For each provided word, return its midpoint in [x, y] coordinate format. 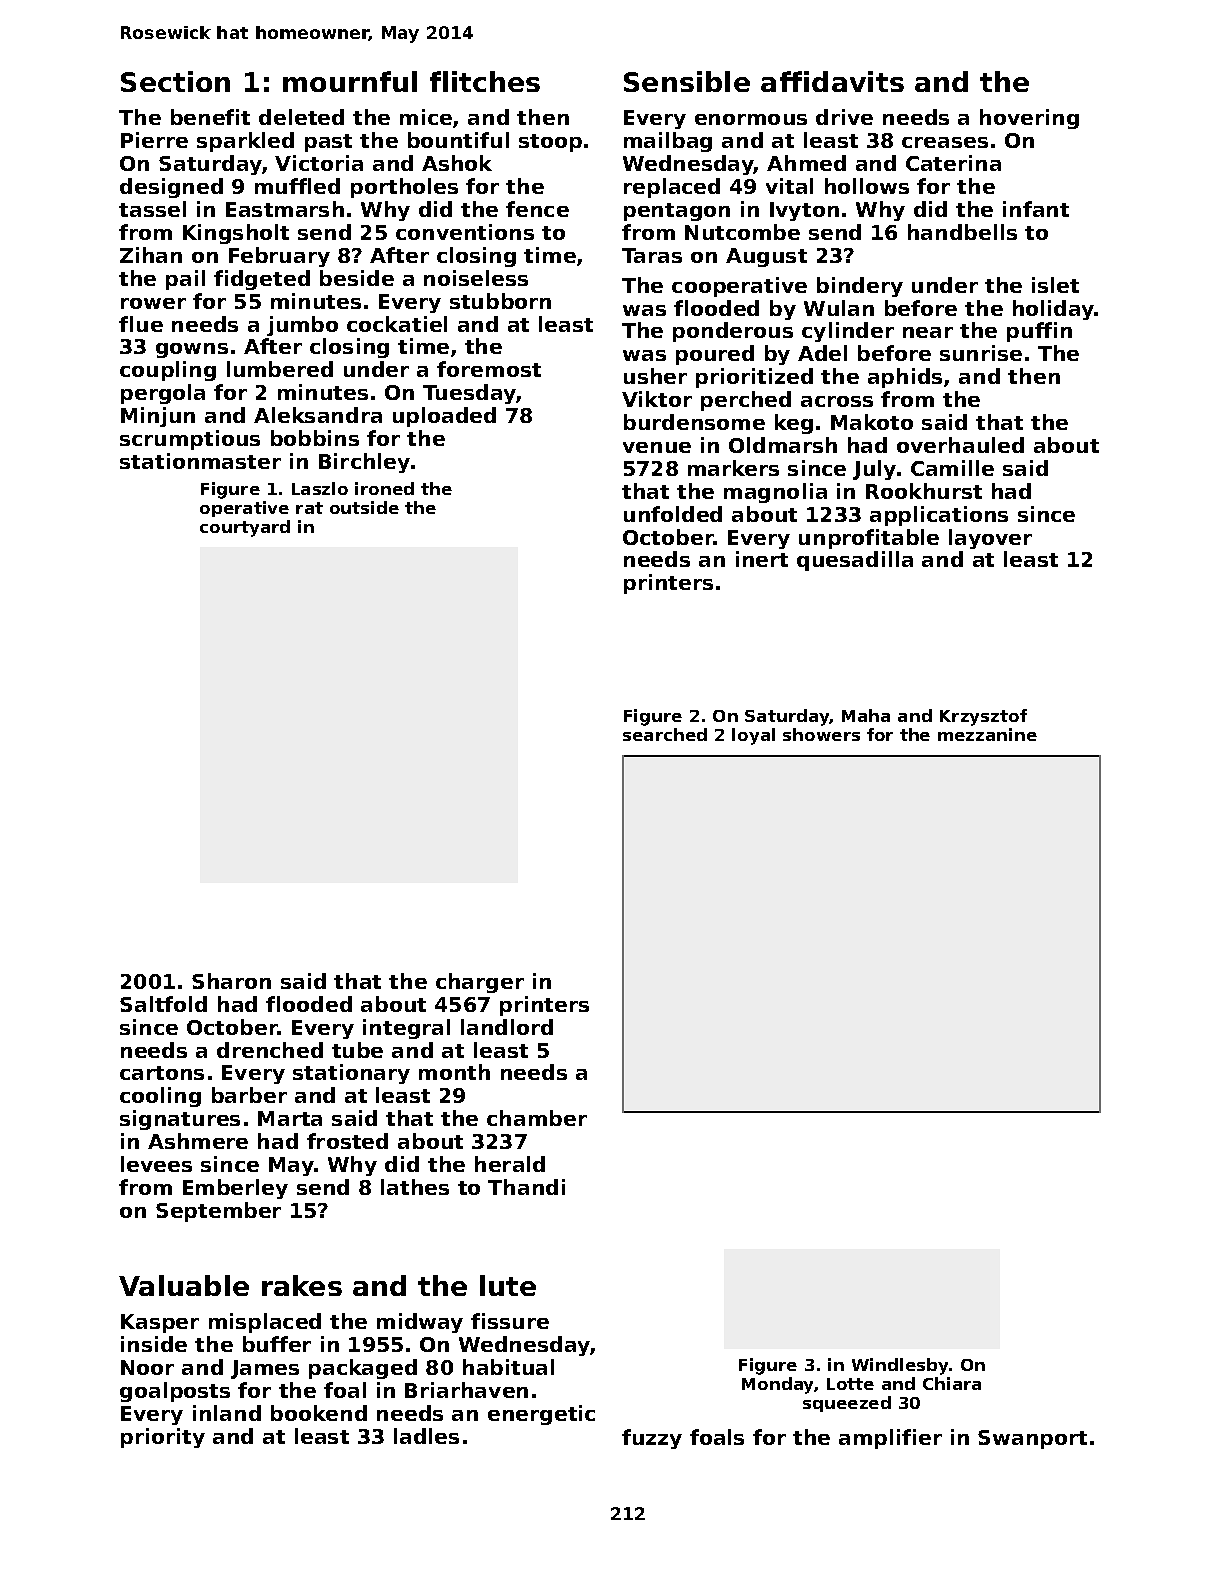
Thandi [526, 1187]
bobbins [315, 438]
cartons [162, 1073]
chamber [537, 1118]
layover [990, 539]
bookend [319, 1413]
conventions [465, 232]
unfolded [673, 514]
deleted [301, 117]
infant [1036, 209]
